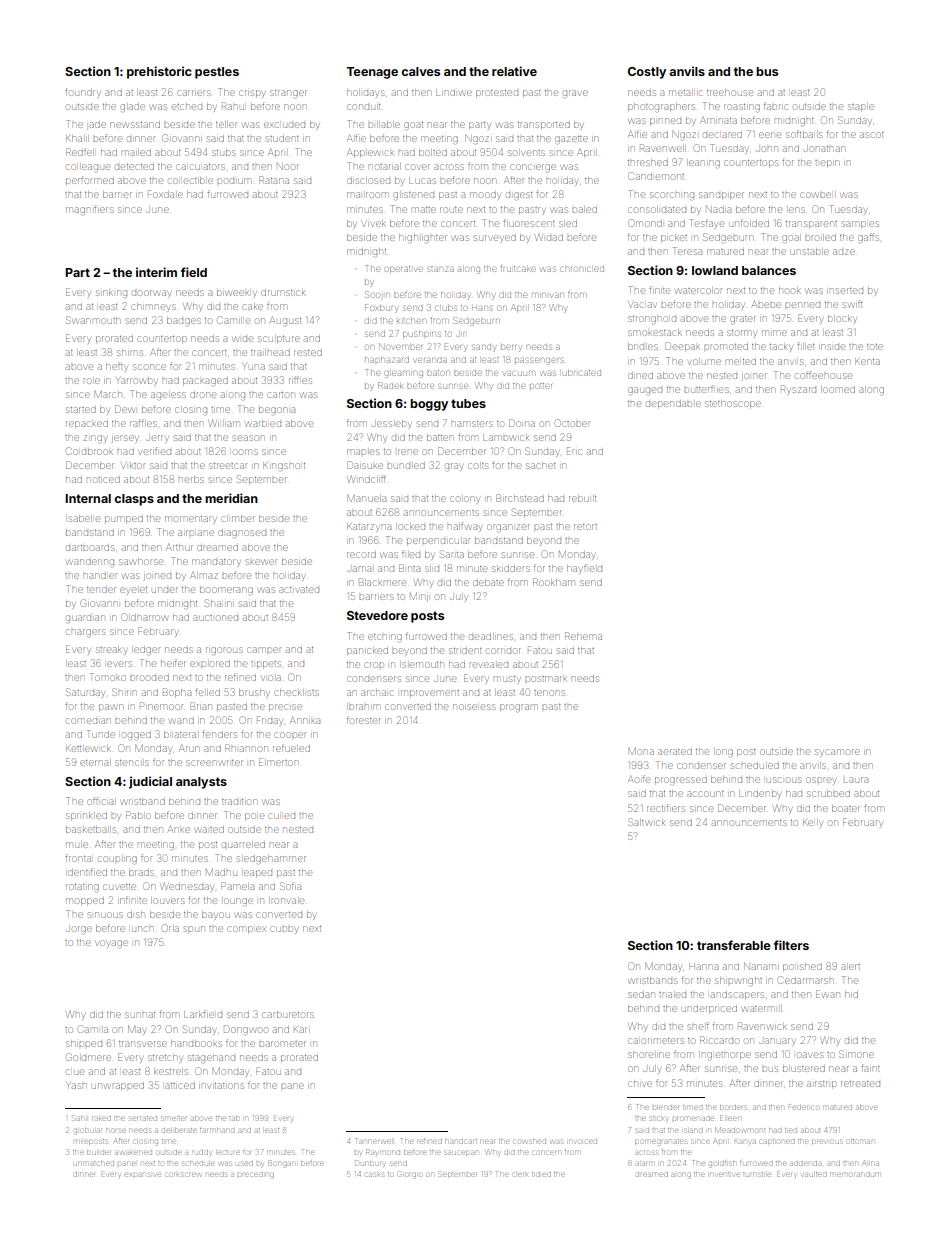  What do you see at coordinates (646, 822) in the screenshot?
I see `Saltwick` at bounding box center [646, 822].
